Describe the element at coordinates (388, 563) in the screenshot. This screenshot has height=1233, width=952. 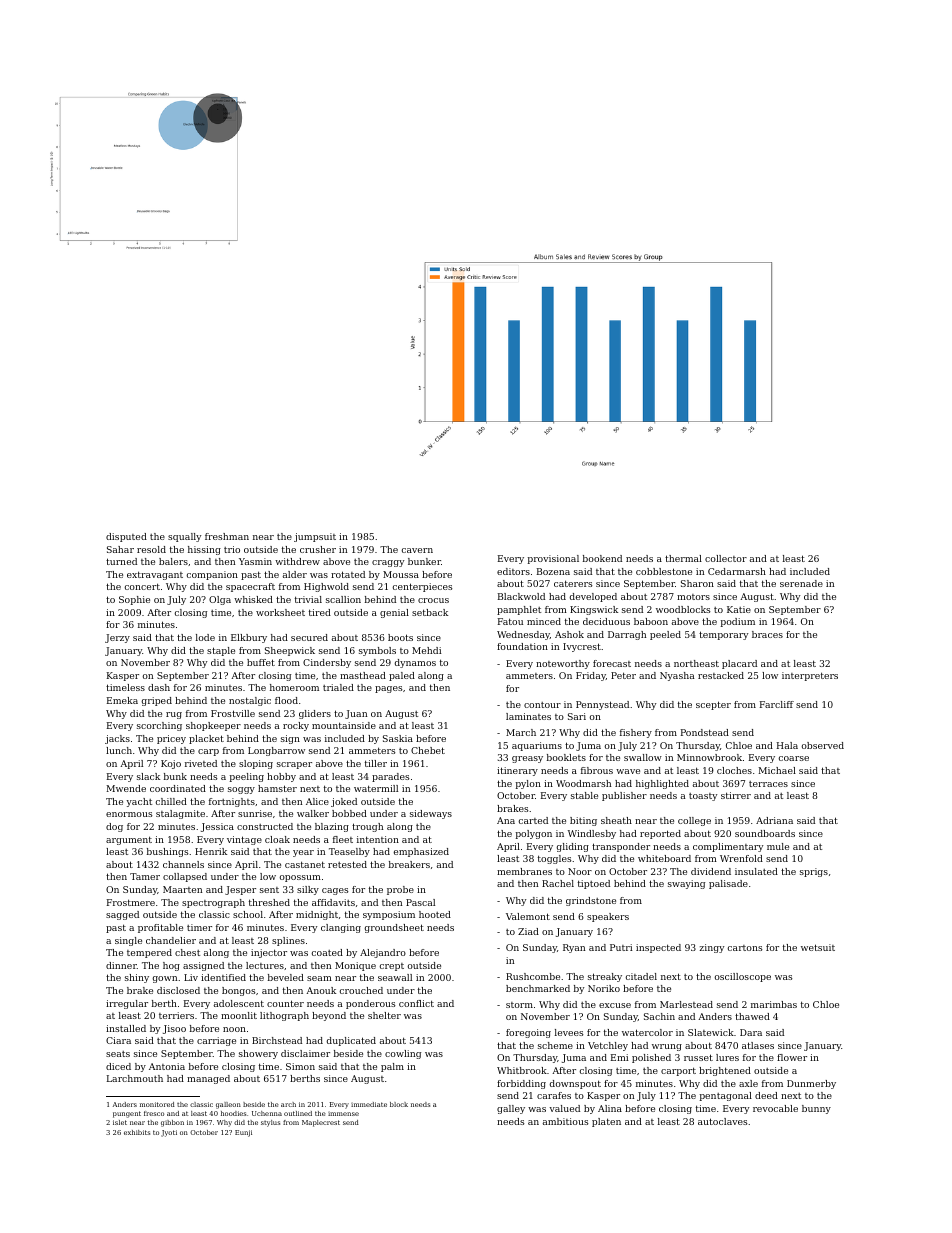
I see `craggy` at that location.
